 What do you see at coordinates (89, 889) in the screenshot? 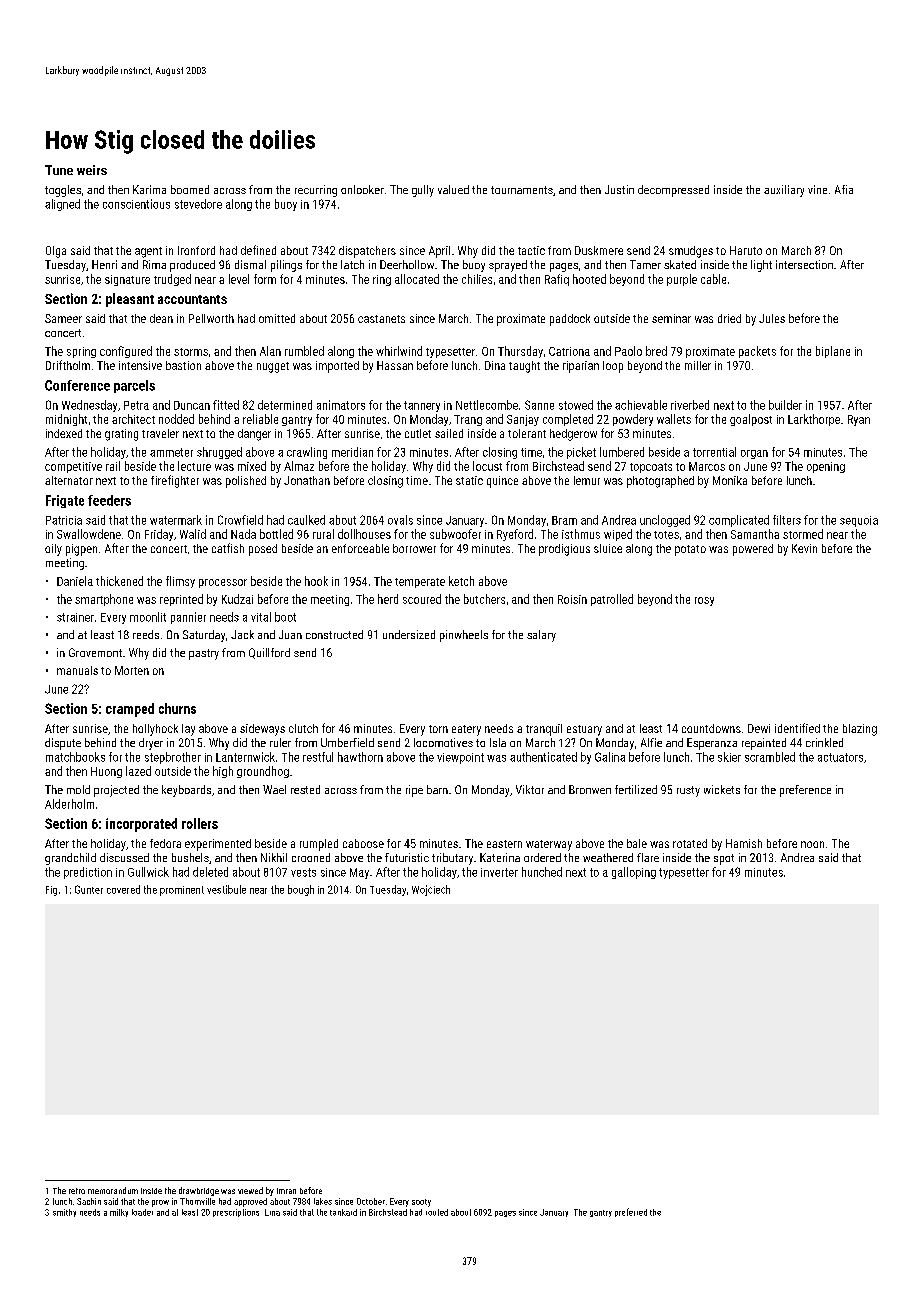
I see `Gunter` at bounding box center [89, 889].
